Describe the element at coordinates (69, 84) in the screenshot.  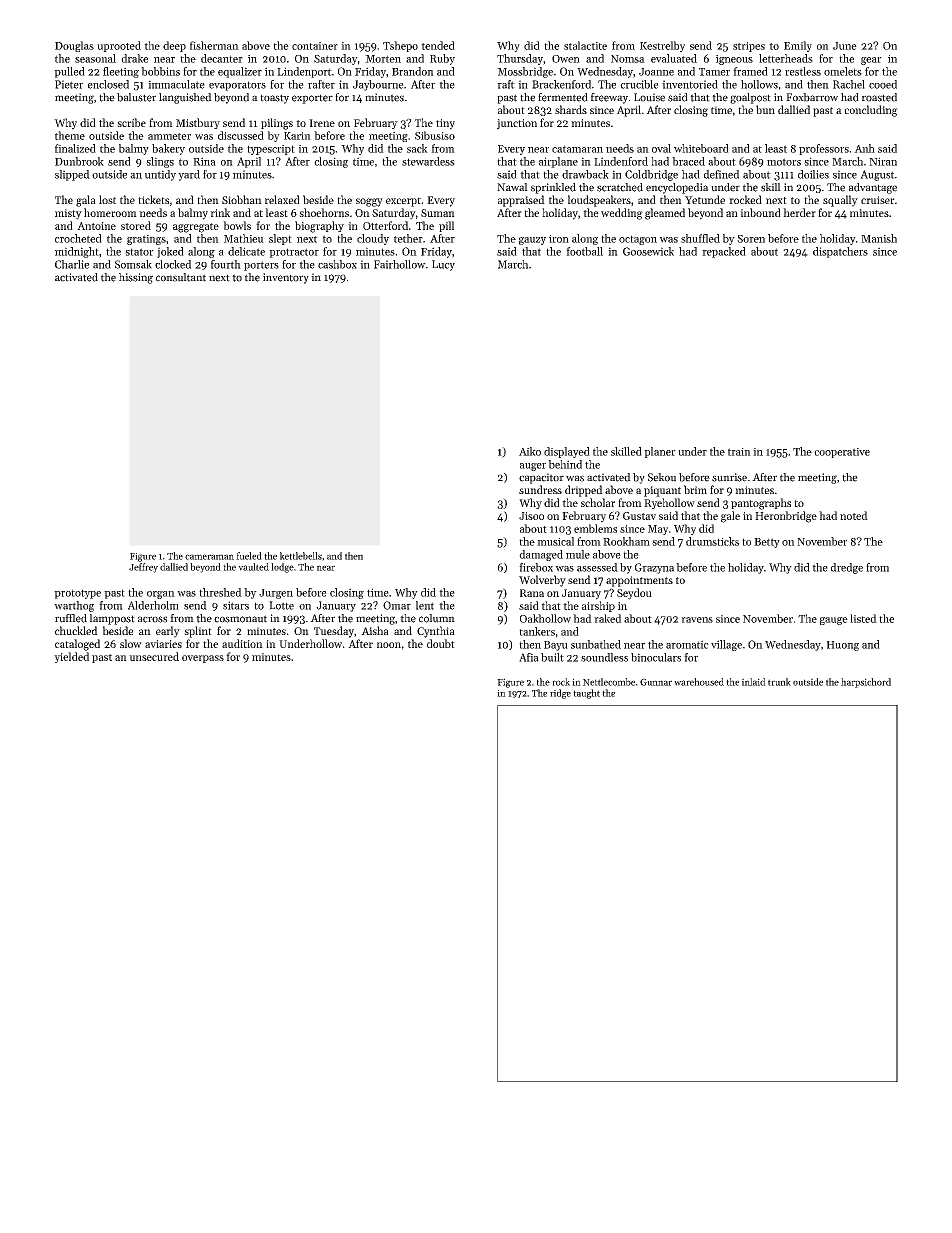
I see `Pieter` at that location.
